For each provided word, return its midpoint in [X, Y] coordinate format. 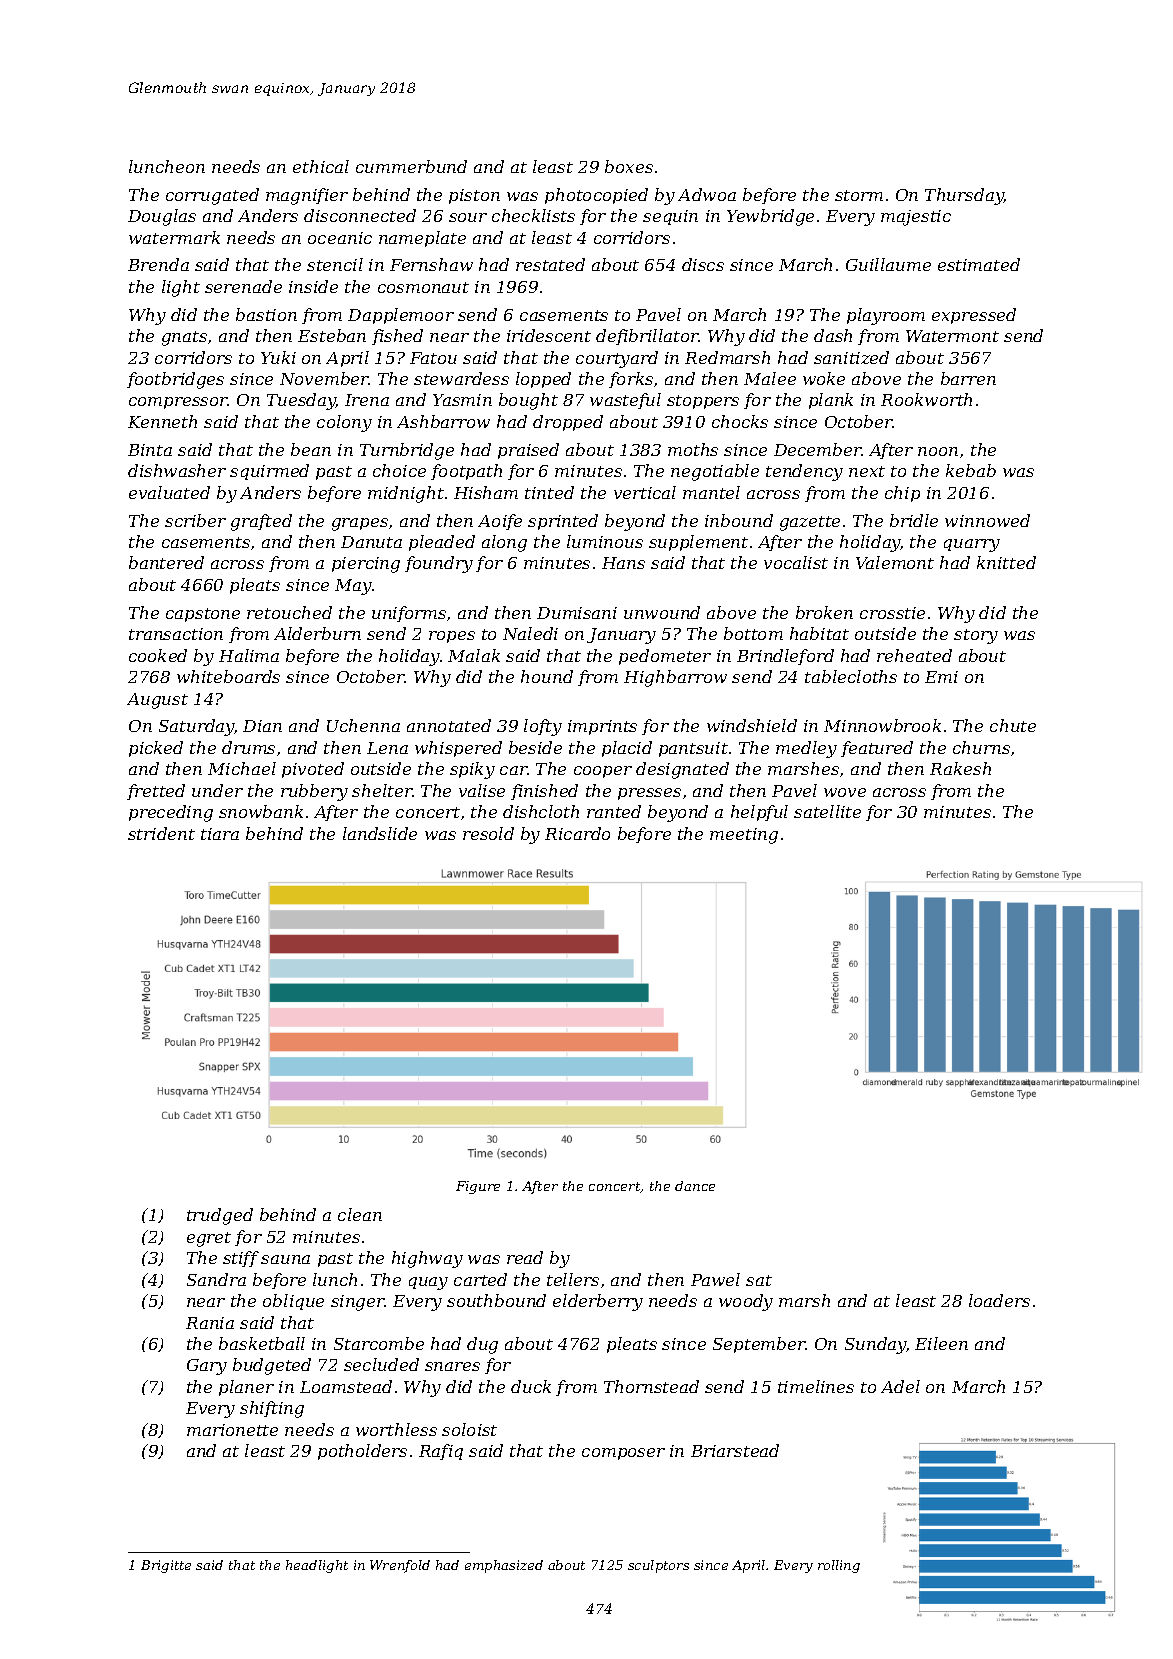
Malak [474, 655]
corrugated [212, 196]
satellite [827, 811]
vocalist [796, 562]
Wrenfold [400, 1566]
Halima [249, 655]
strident [161, 833]
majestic [916, 218]
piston [474, 196]
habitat [819, 633]
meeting [744, 836]
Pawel [715, 1279]
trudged [220, 1216]
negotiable [715, 472]
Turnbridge [407, 451]
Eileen [941, 1343]
